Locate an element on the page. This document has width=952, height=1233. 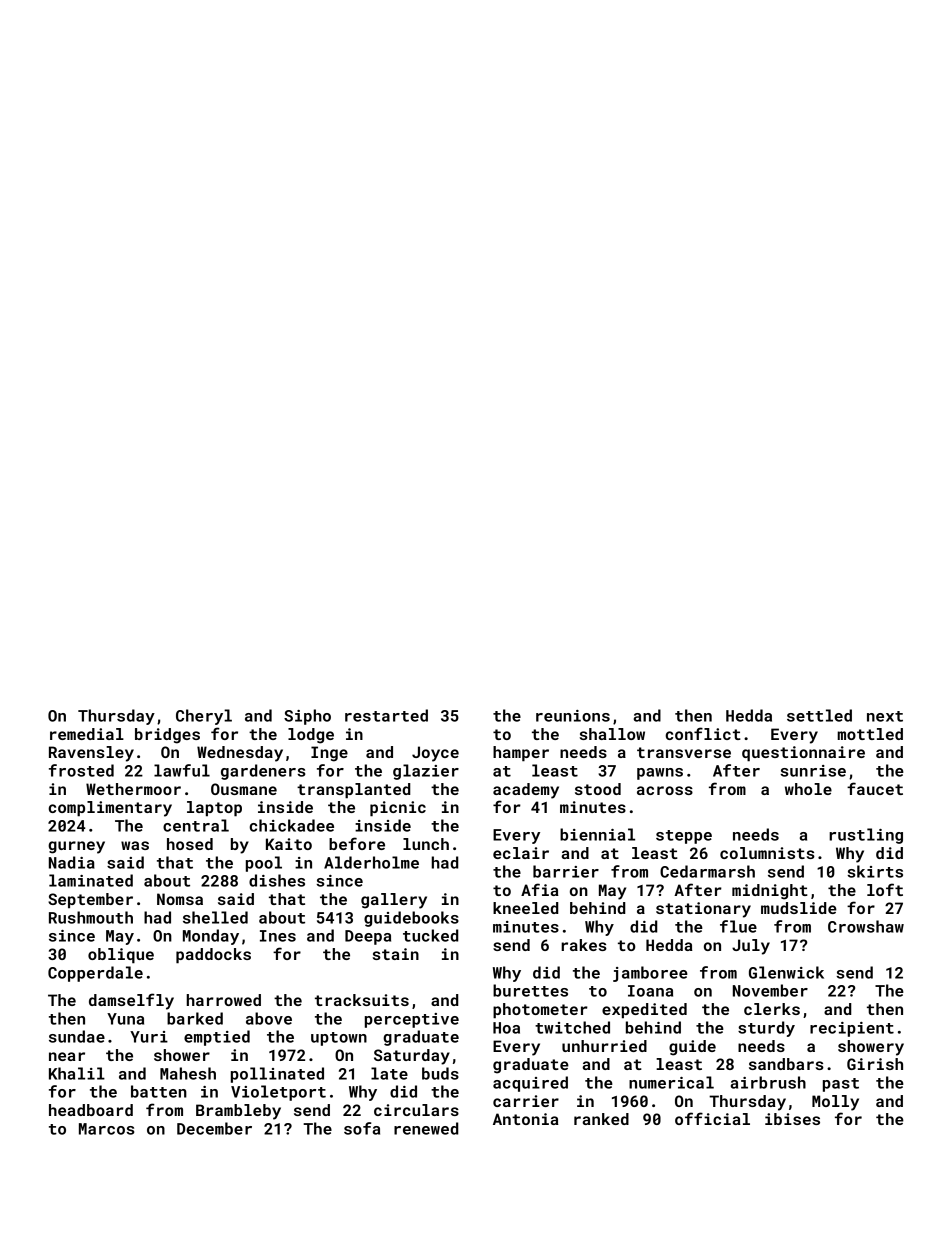
shelled is located at coordinates (215, 917).
